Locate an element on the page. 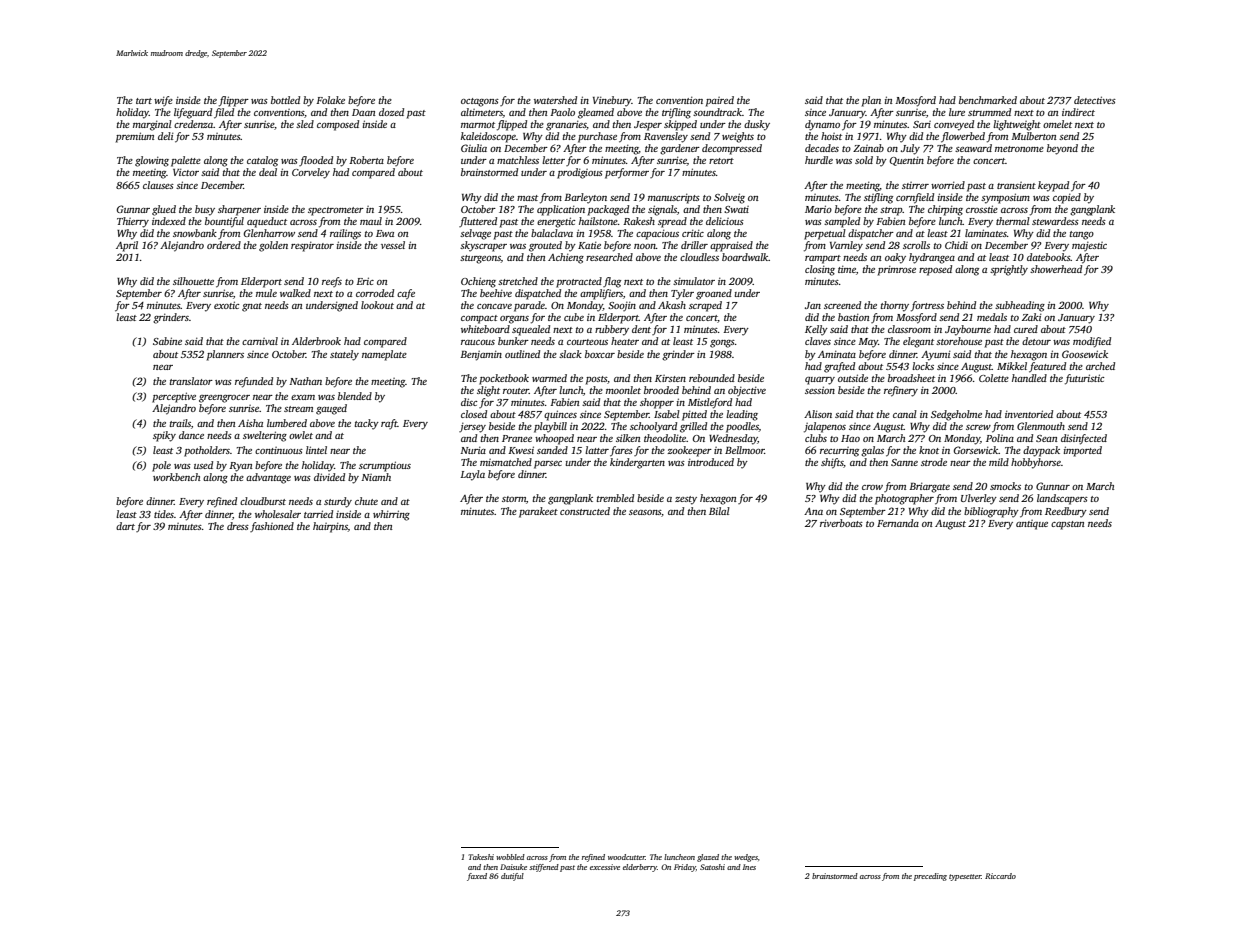  mast is located at coordinates (527, 198).
